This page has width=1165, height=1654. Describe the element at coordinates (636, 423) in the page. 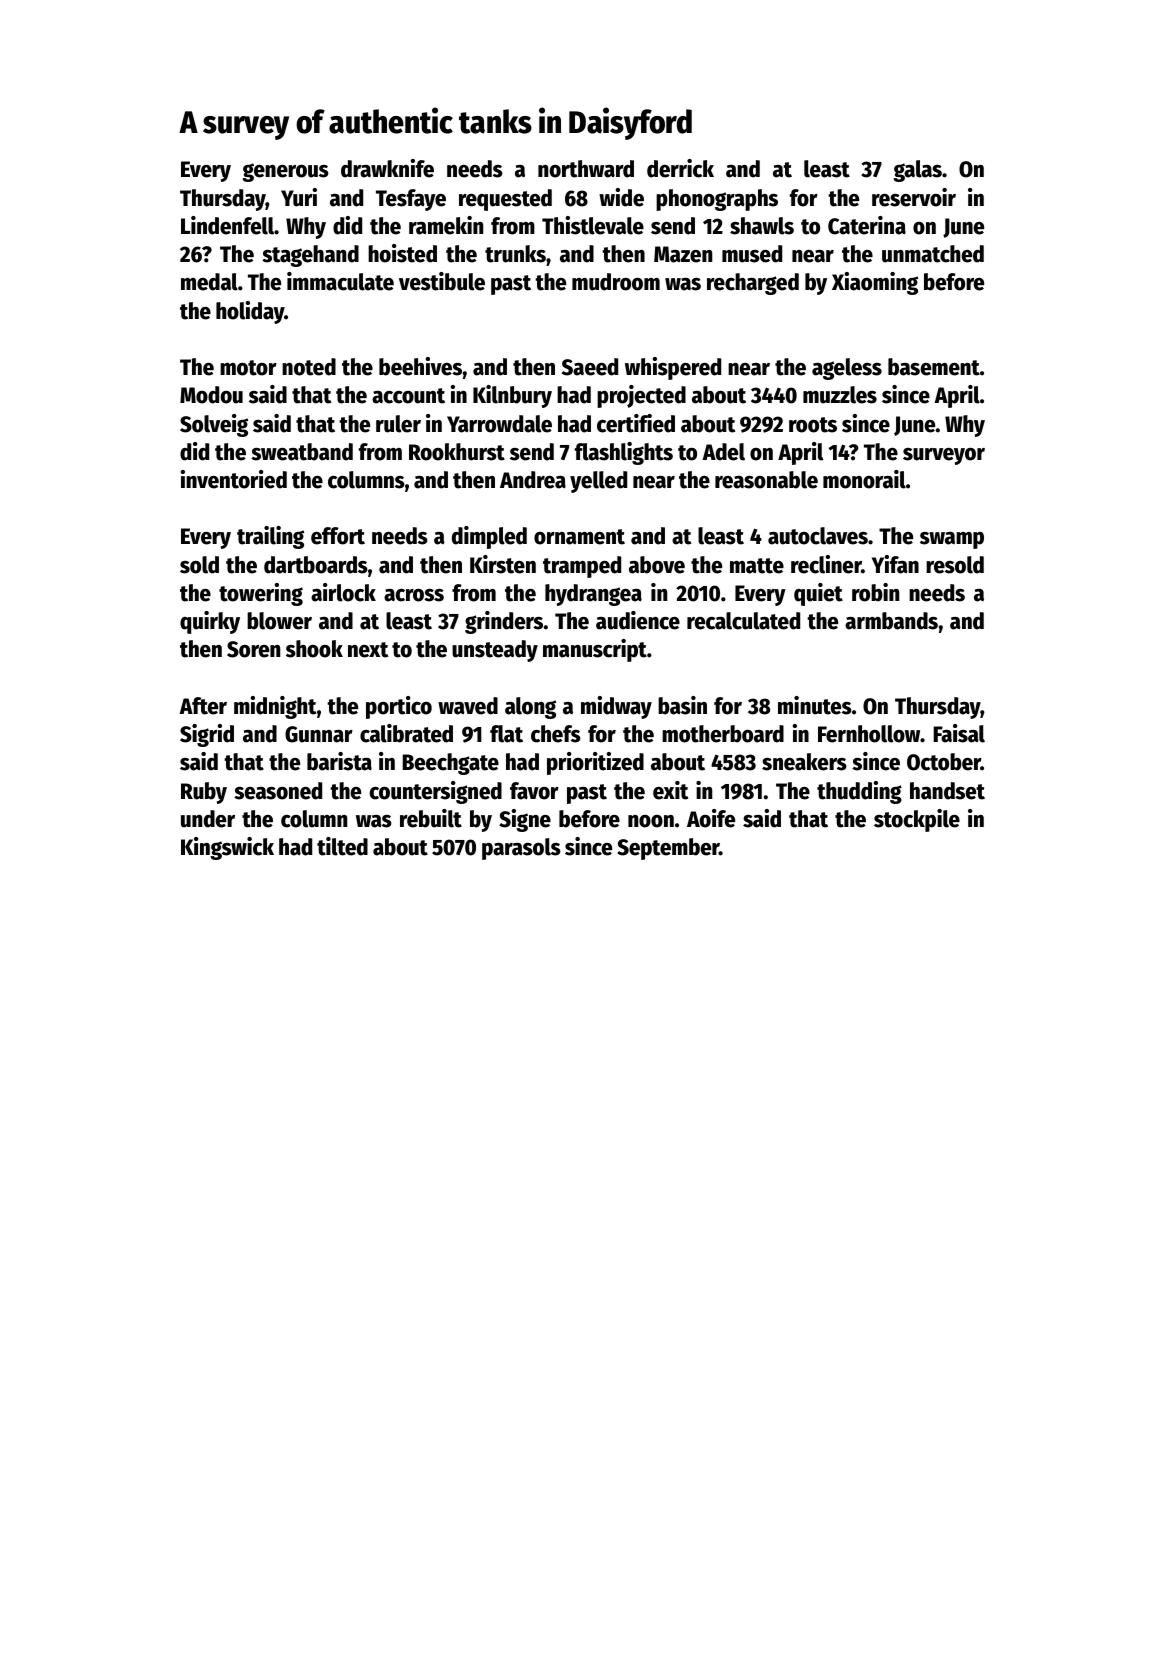

I see `certified` at that location.
